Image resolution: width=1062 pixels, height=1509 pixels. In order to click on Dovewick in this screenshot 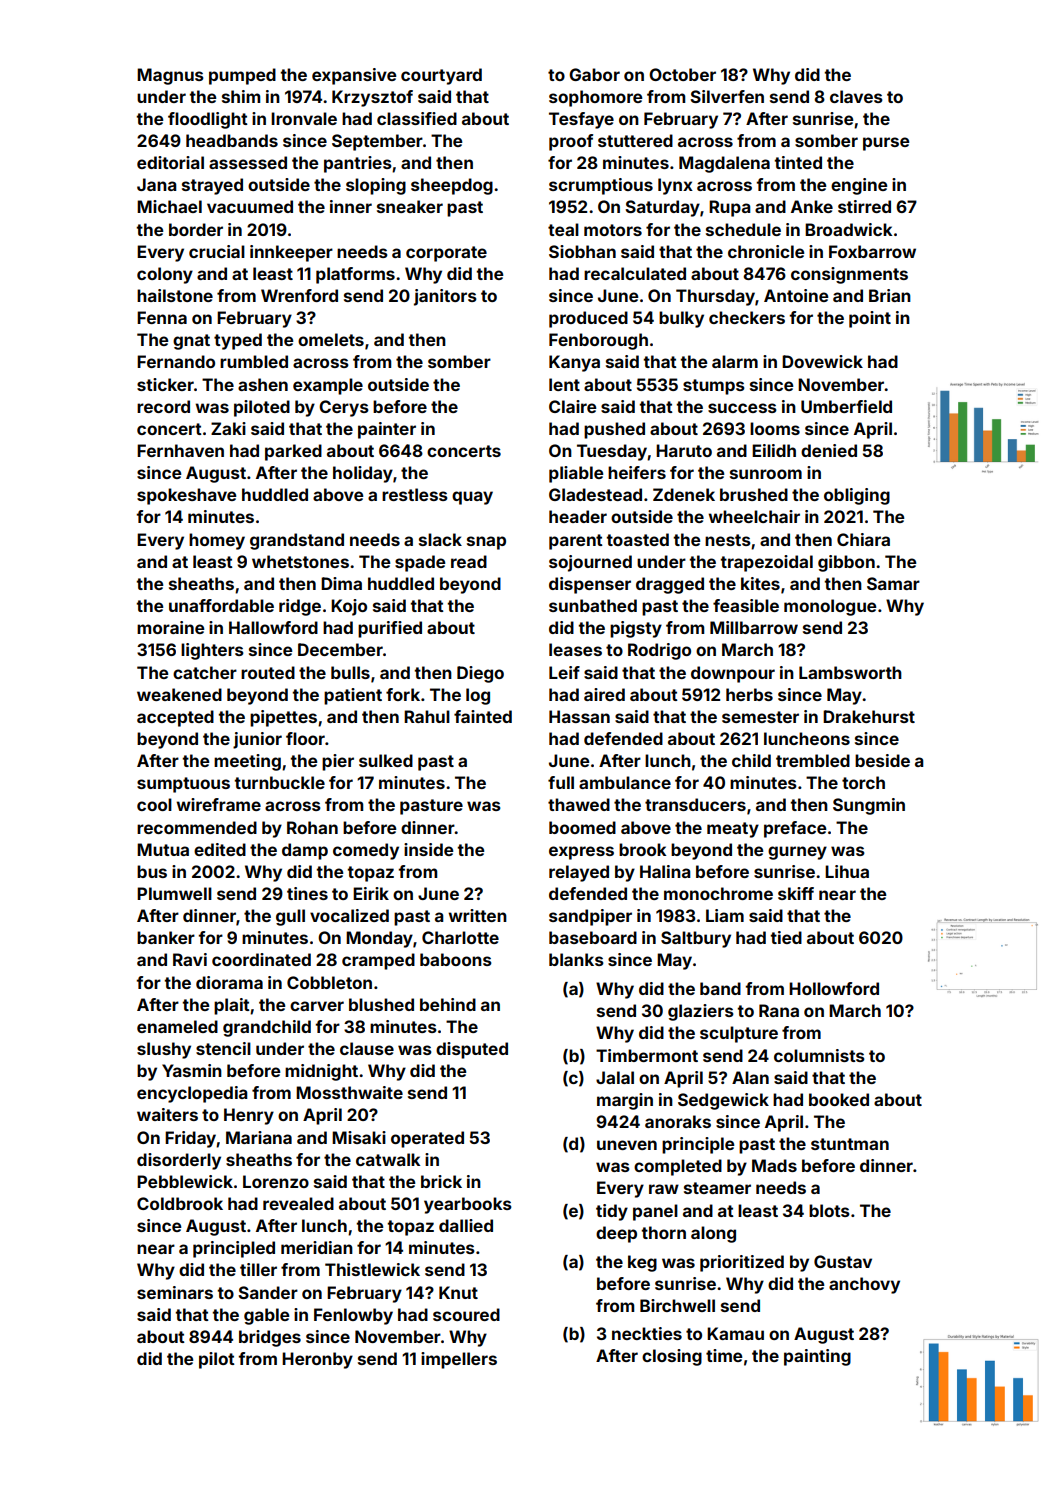, I will do `click(822, 361)`.
